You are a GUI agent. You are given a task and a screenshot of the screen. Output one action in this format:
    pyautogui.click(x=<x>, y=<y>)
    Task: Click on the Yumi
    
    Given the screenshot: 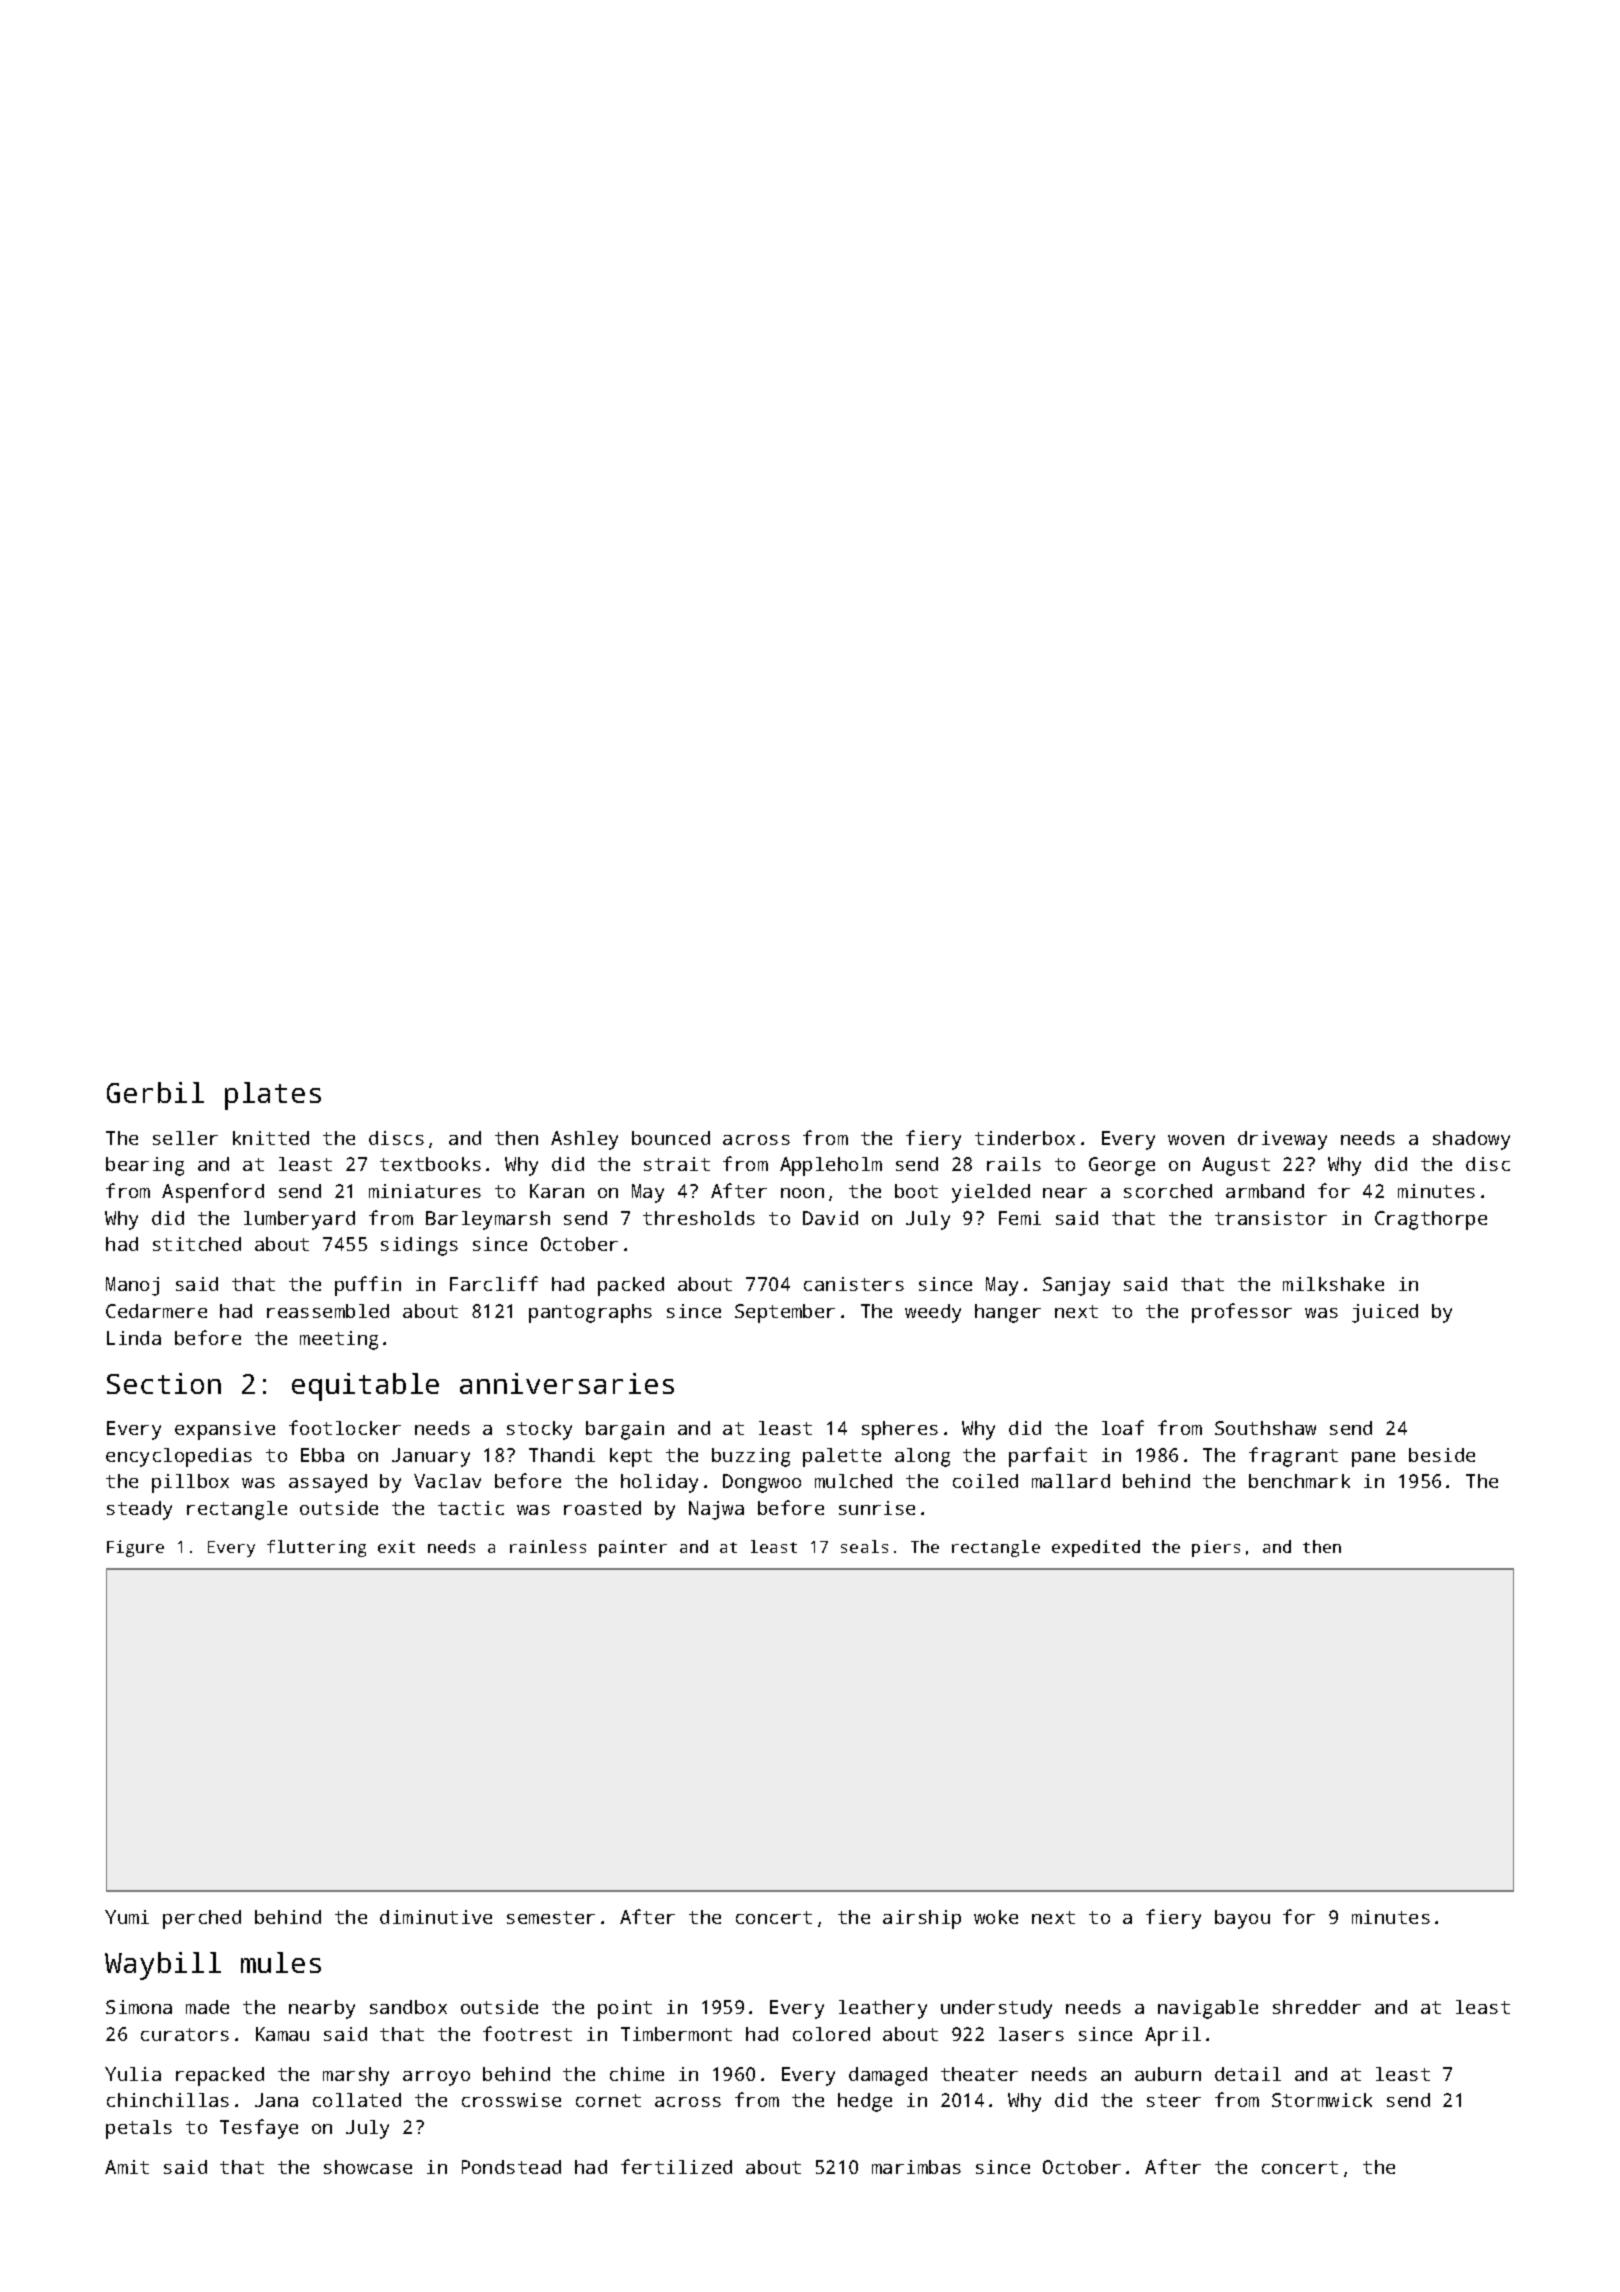 What is the action you would take?
    pyautogui.click(x=127, y=1917)
